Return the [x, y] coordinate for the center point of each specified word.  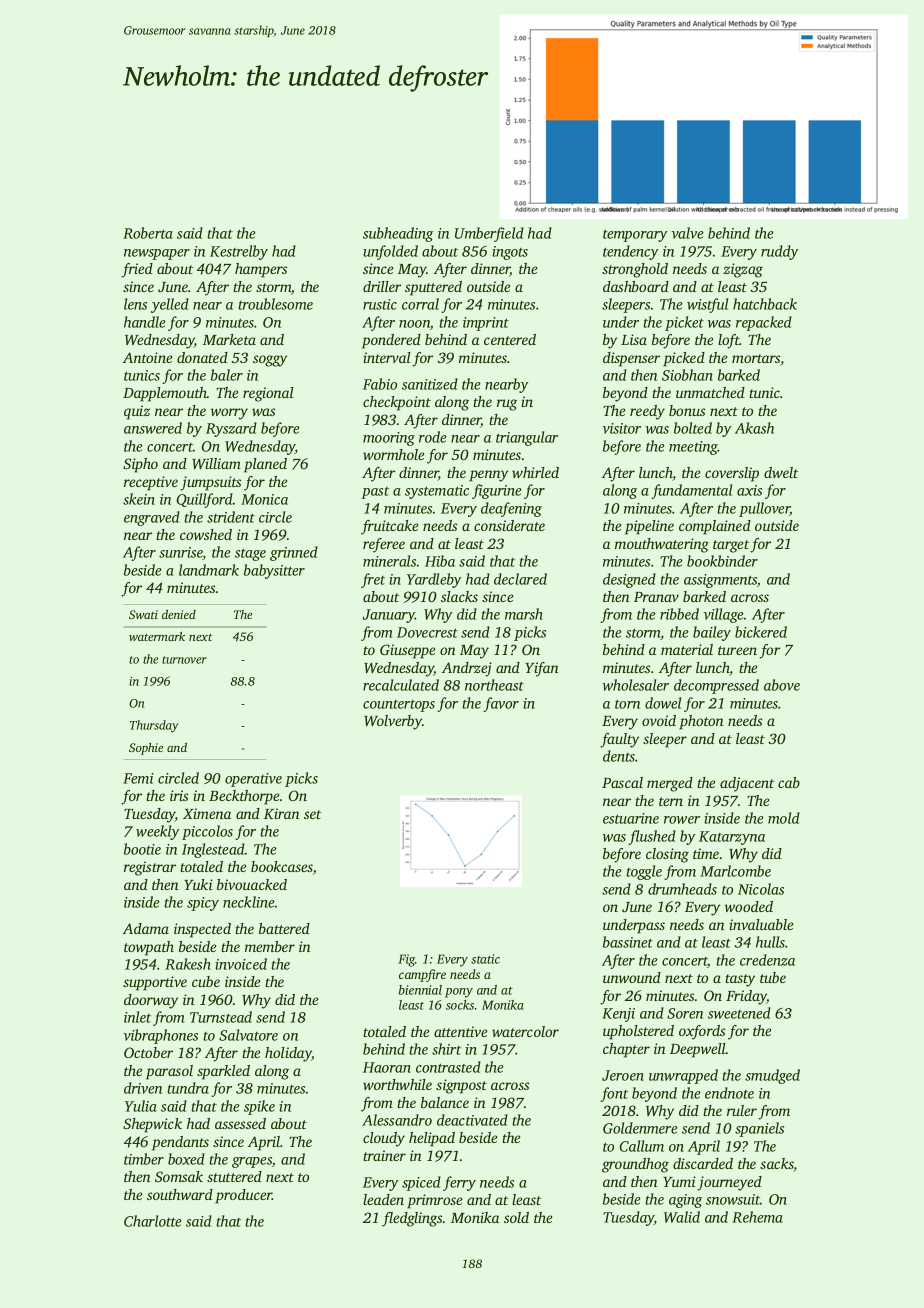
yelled [170, 305]
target [731, 546]
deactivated [472, 1120]
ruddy [779, 252]
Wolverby [393, 722]
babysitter [274, 571]
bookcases [282, 866]
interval [387, 357]
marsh [524, 614]
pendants [180, 1143]
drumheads [682, 889]
